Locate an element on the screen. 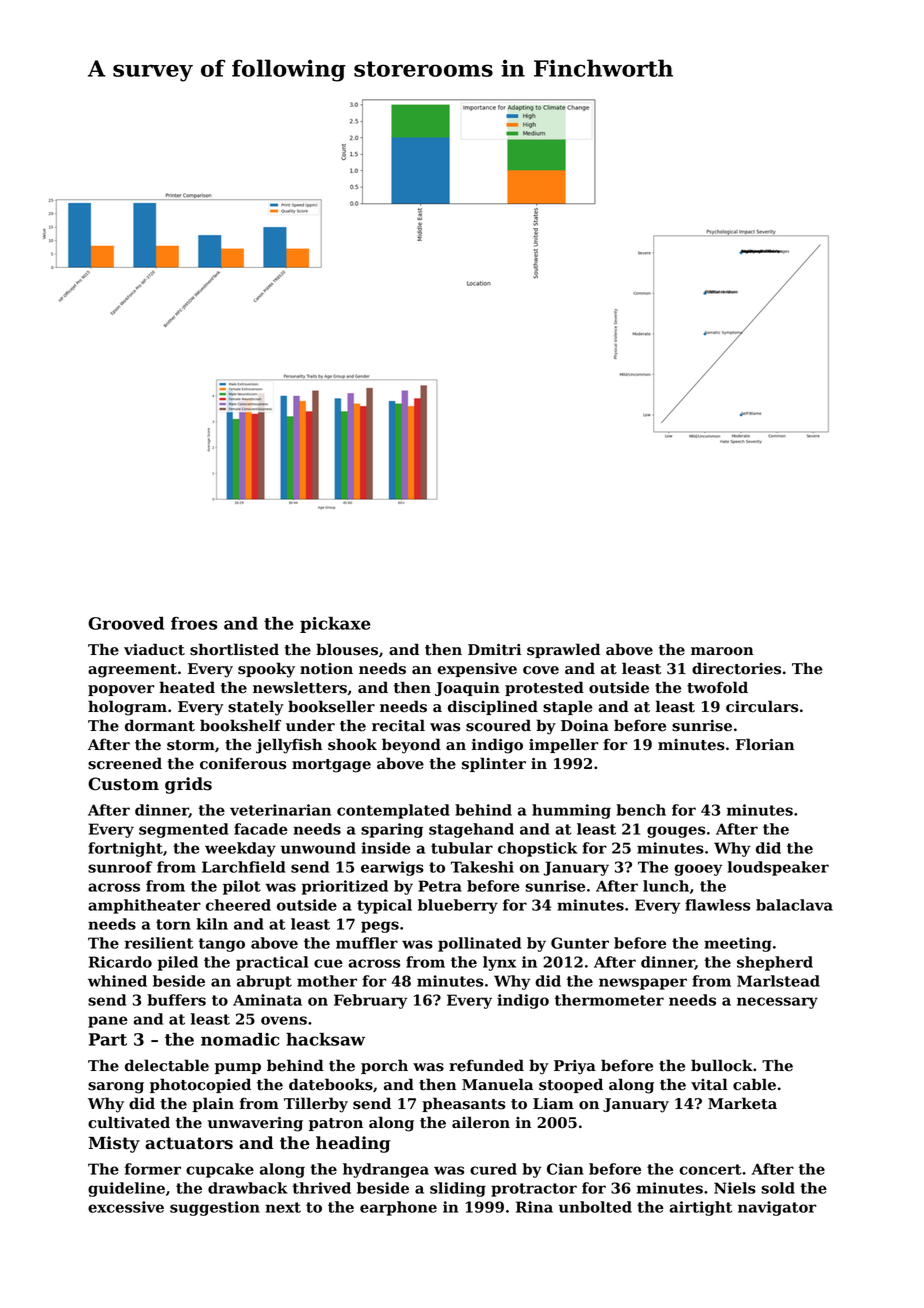 This screenshot has width=924, height=1308. thermometer is located at coordinates (609, 1000).
